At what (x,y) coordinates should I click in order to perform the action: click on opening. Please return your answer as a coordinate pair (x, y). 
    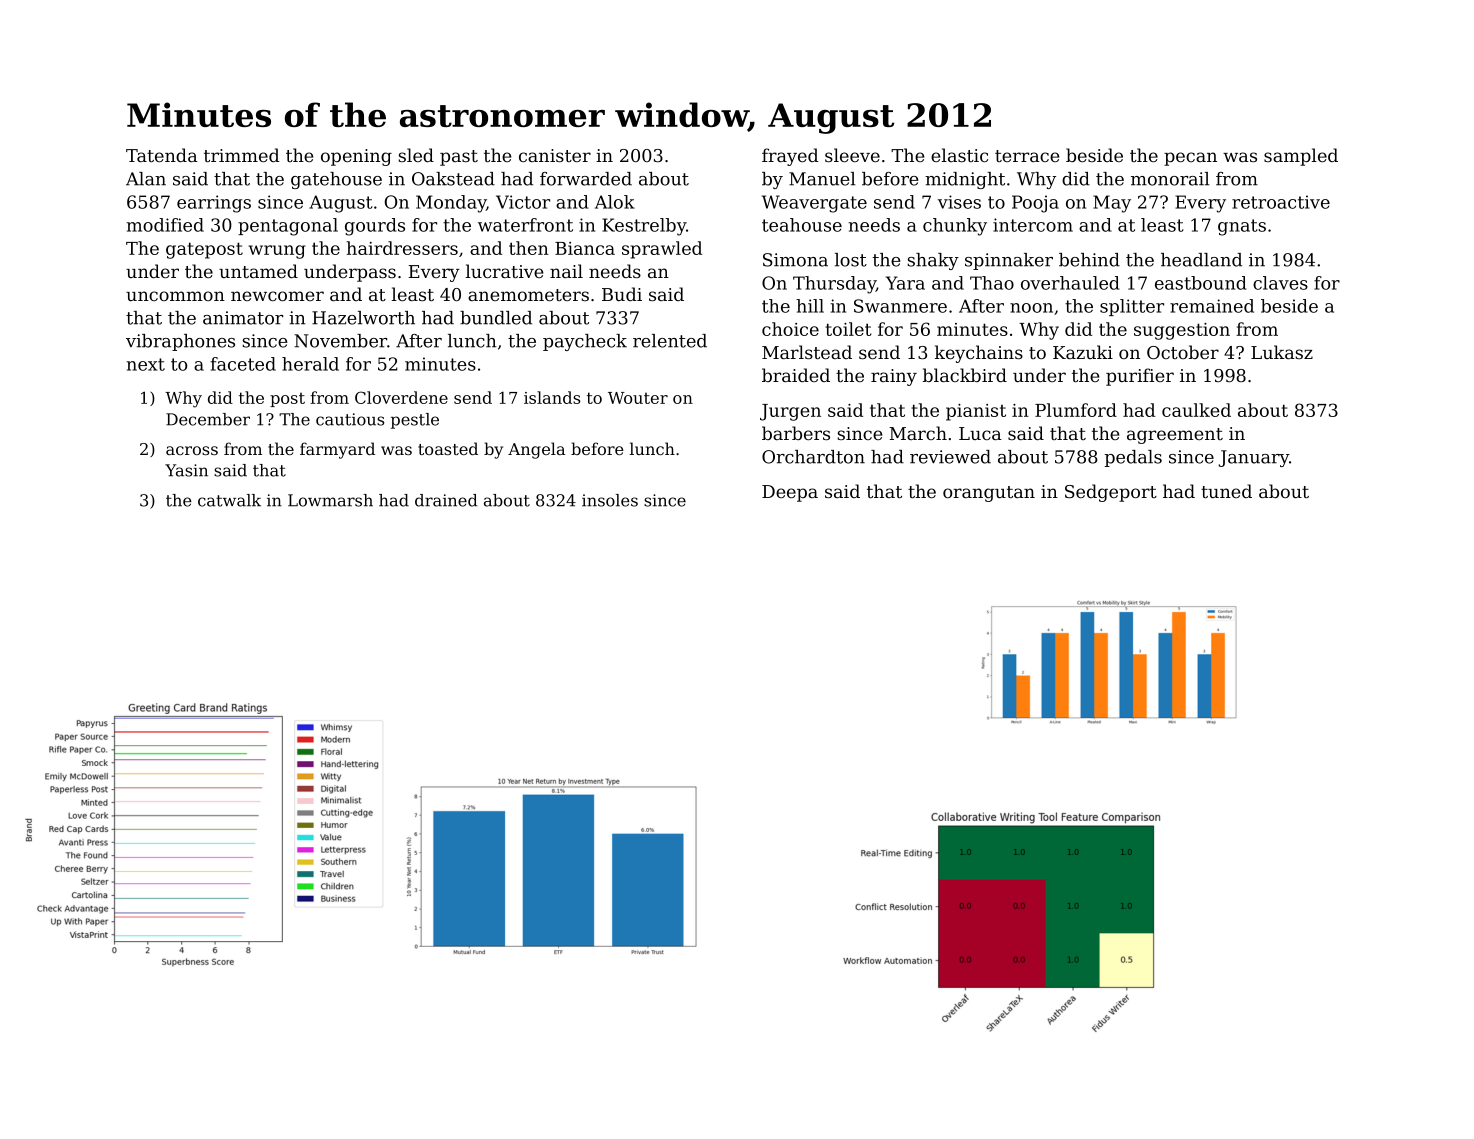
    Looking at the image, I should click on (356, 157).
